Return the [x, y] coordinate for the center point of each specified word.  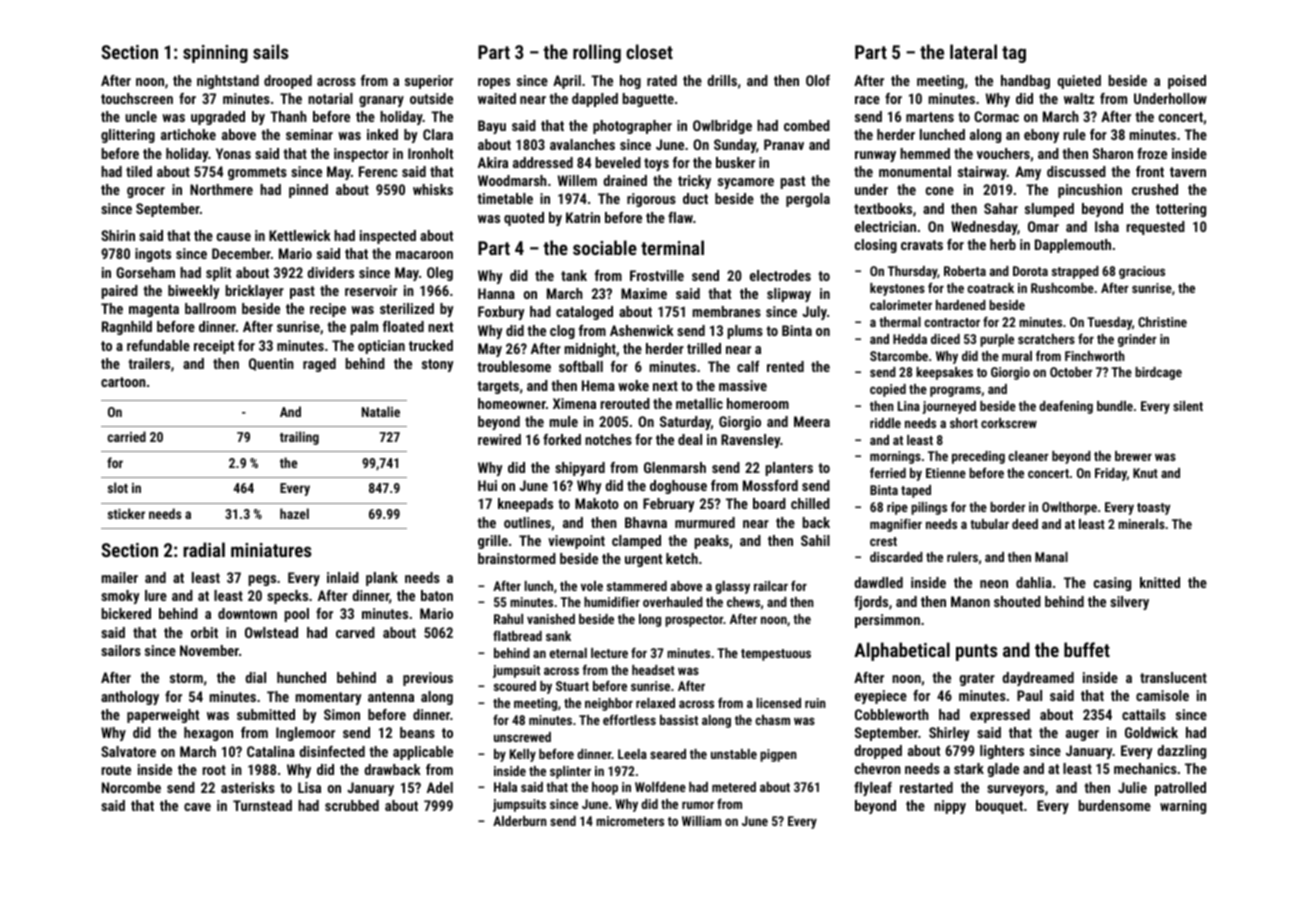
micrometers [630, 821]
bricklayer [254, 292]
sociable [605, 247]
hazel [294, 513]
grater [977, 679]
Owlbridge [722, 127]
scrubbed [352, 805]
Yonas [233, 153]
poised [1187, 82]
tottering [1181, 210]
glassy [732, 587]
